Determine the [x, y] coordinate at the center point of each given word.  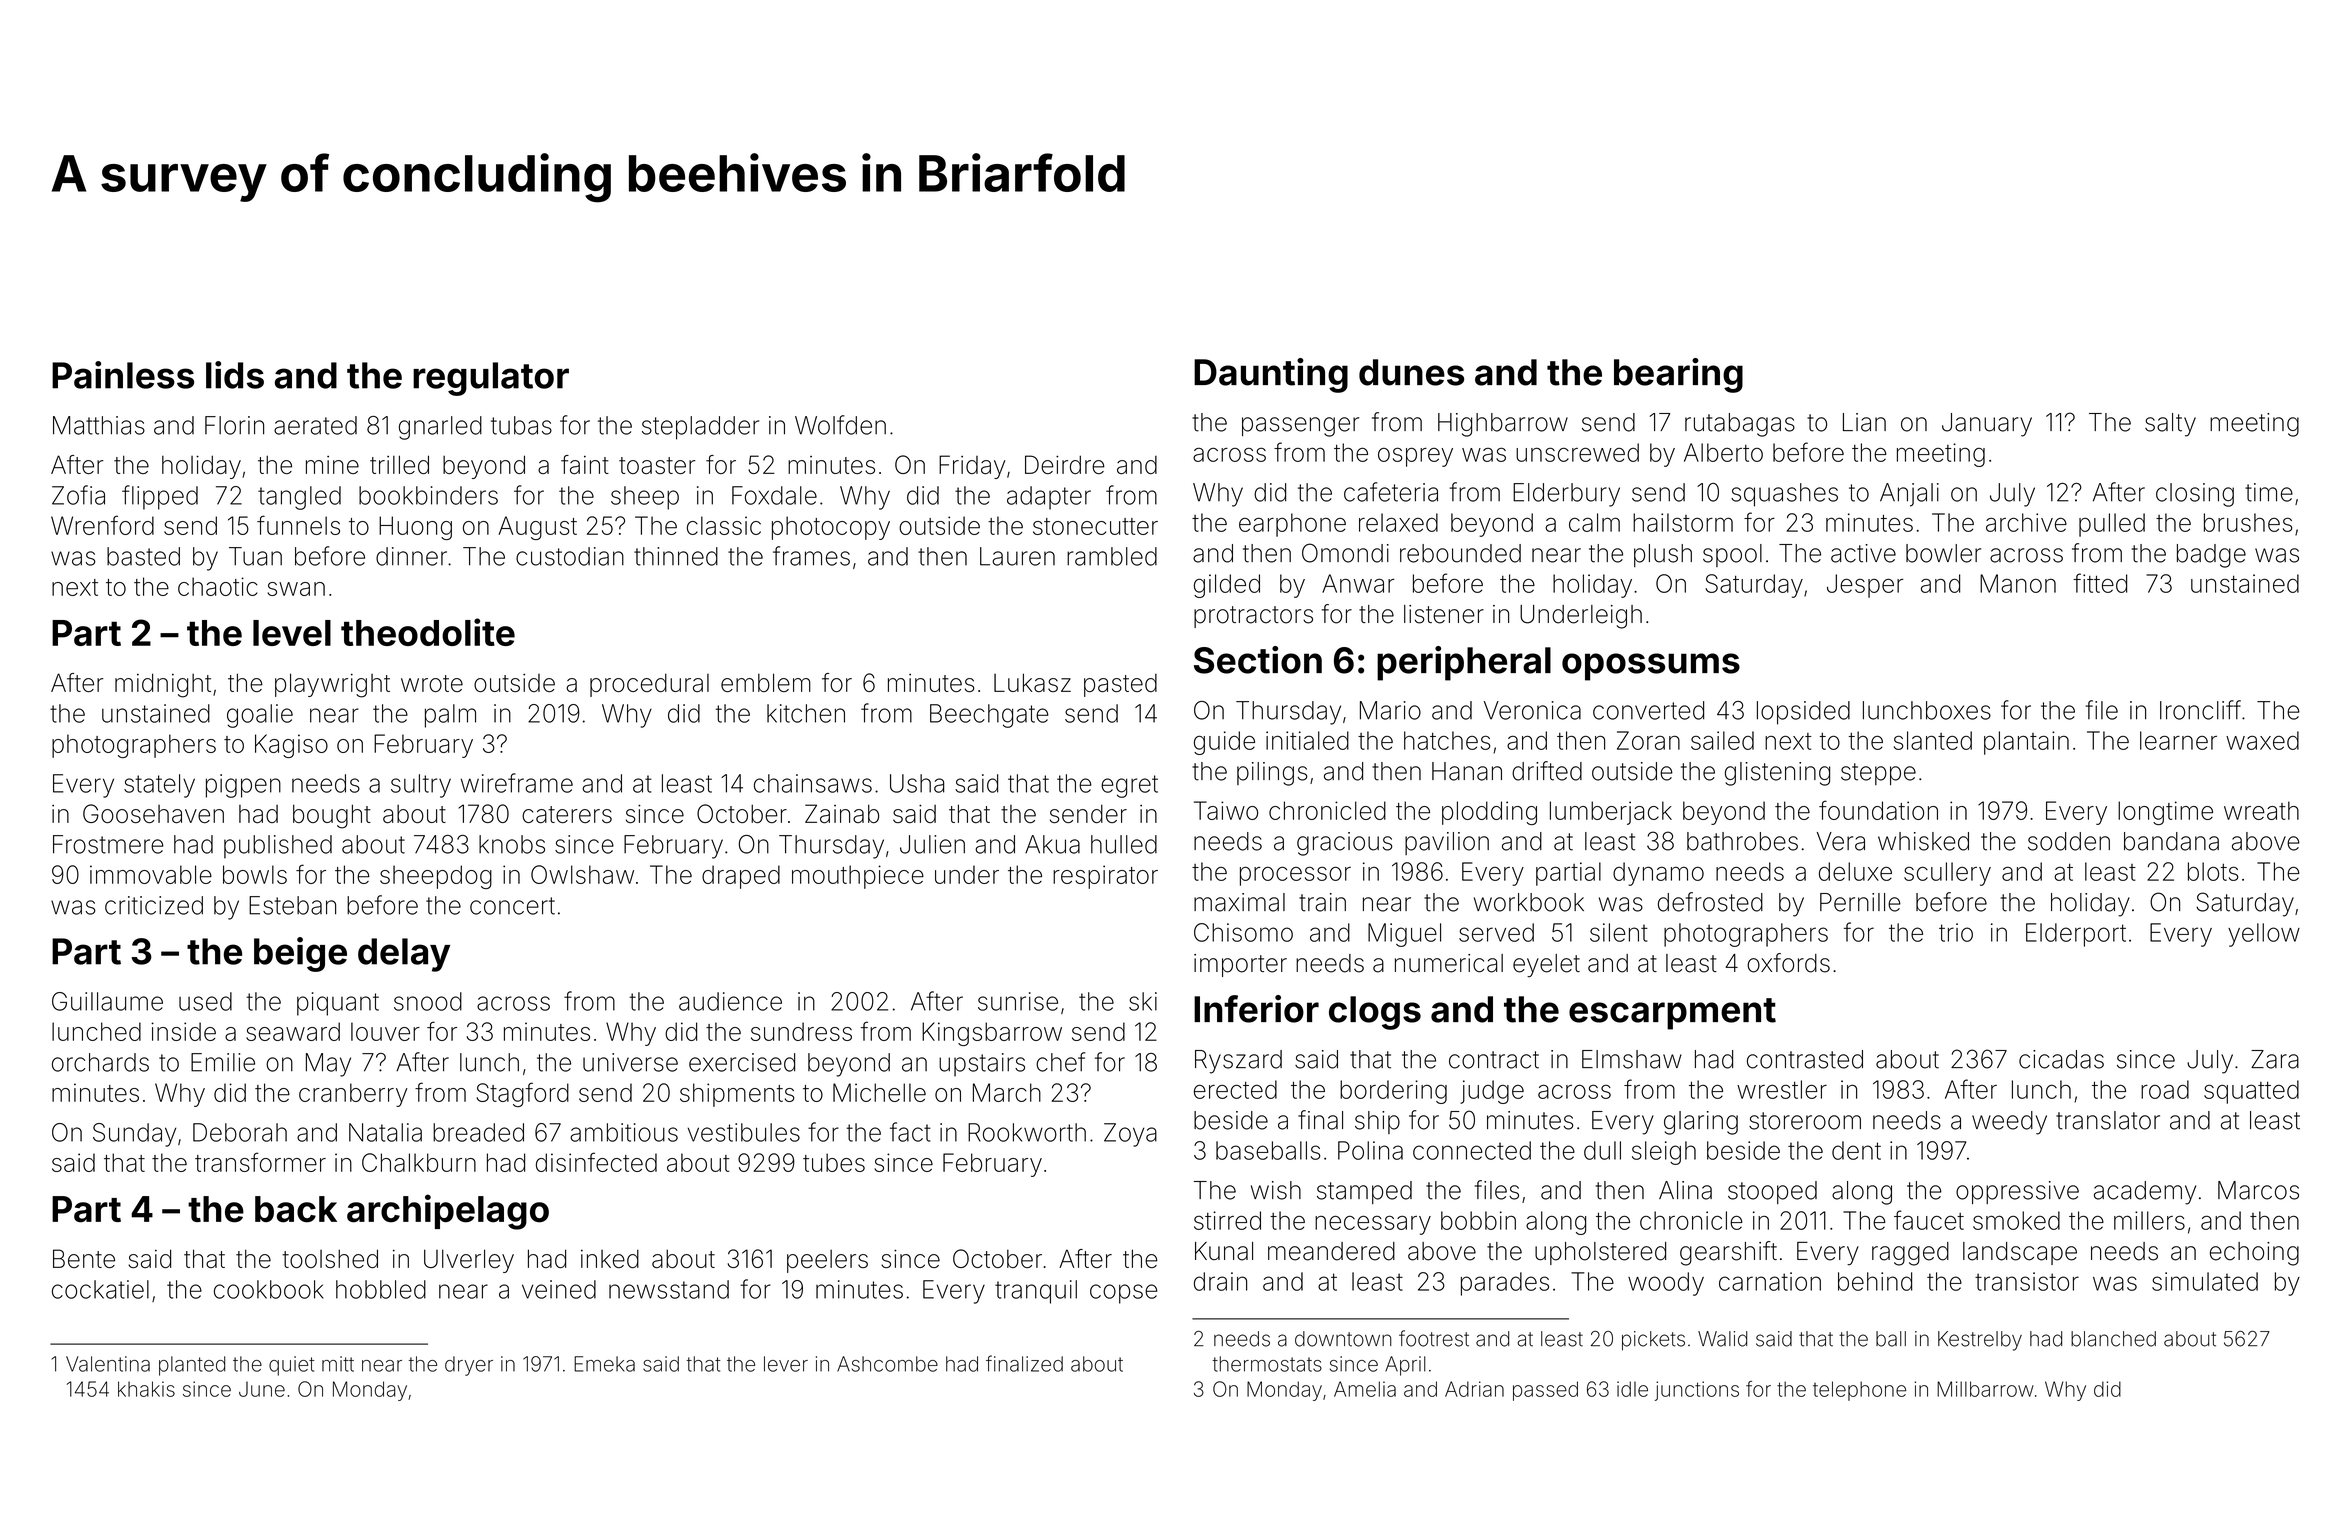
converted [1648, 710]
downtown [1343, 1339]
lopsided [1803, 713]
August [537, 528]
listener [1444, 614]
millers [2149, 1220]
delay [404, 955]
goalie [260, 716]
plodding [1489, 813]
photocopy [831, 528]
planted [192, 1366]
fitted [2100, 583]
